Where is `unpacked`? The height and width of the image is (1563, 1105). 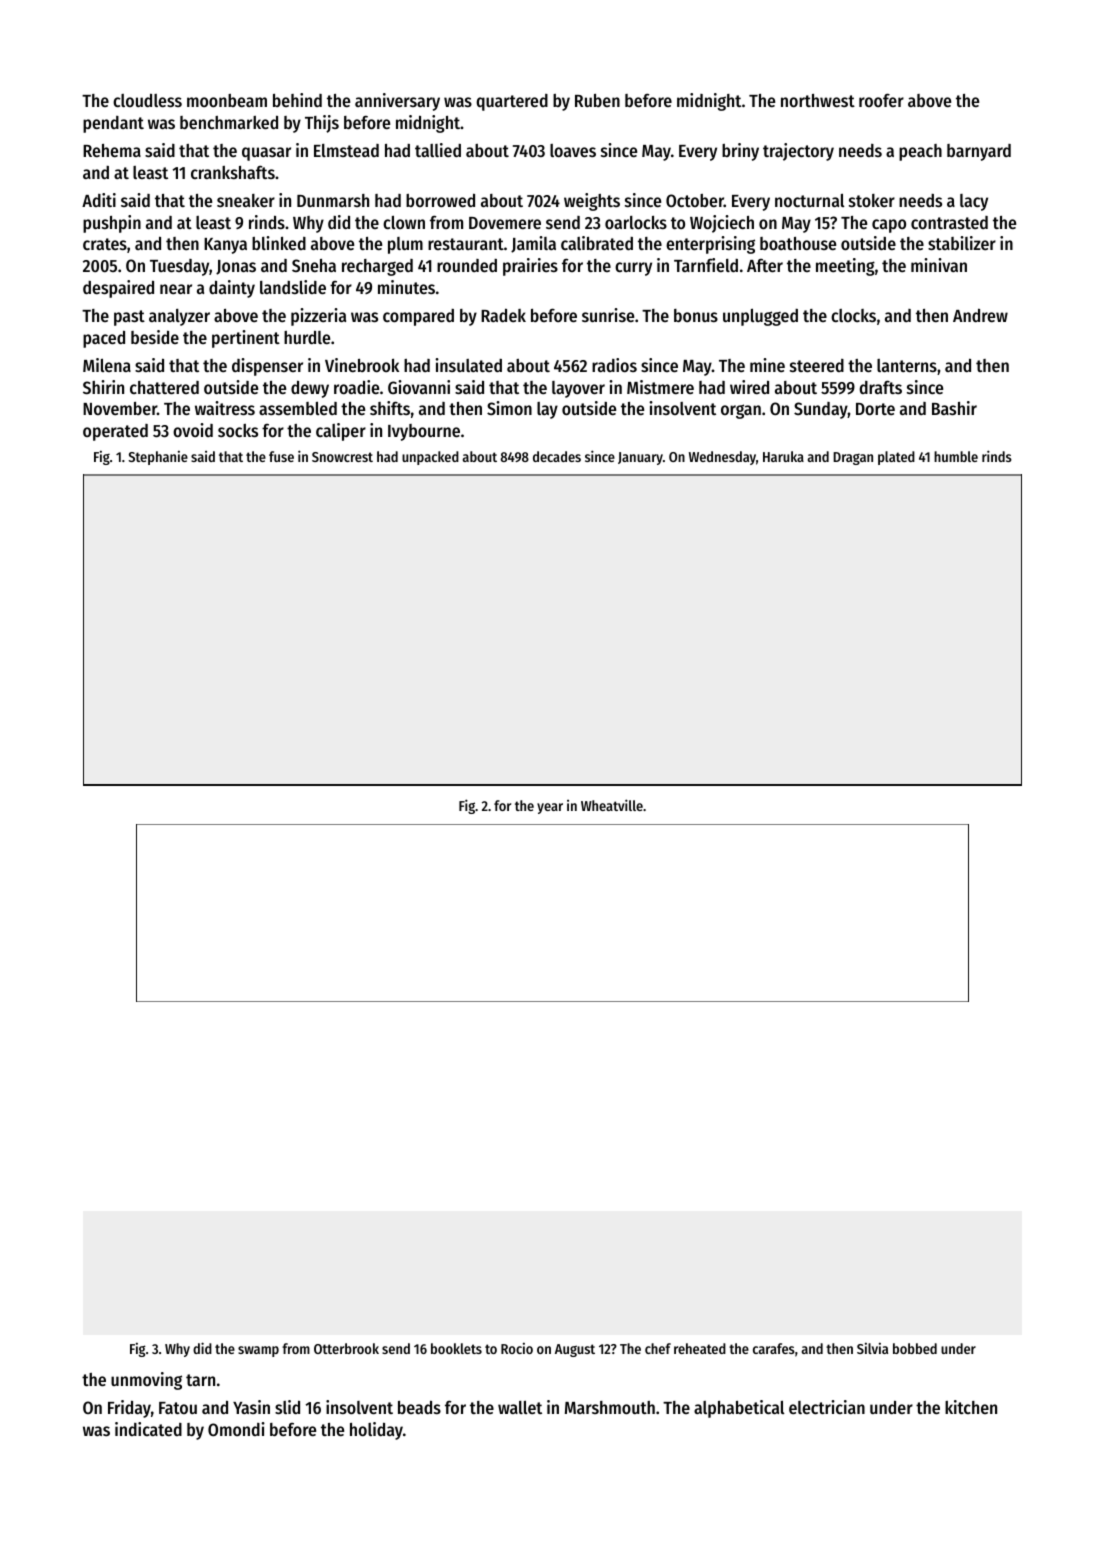 unpacked is located at coordinates (430, 458).
